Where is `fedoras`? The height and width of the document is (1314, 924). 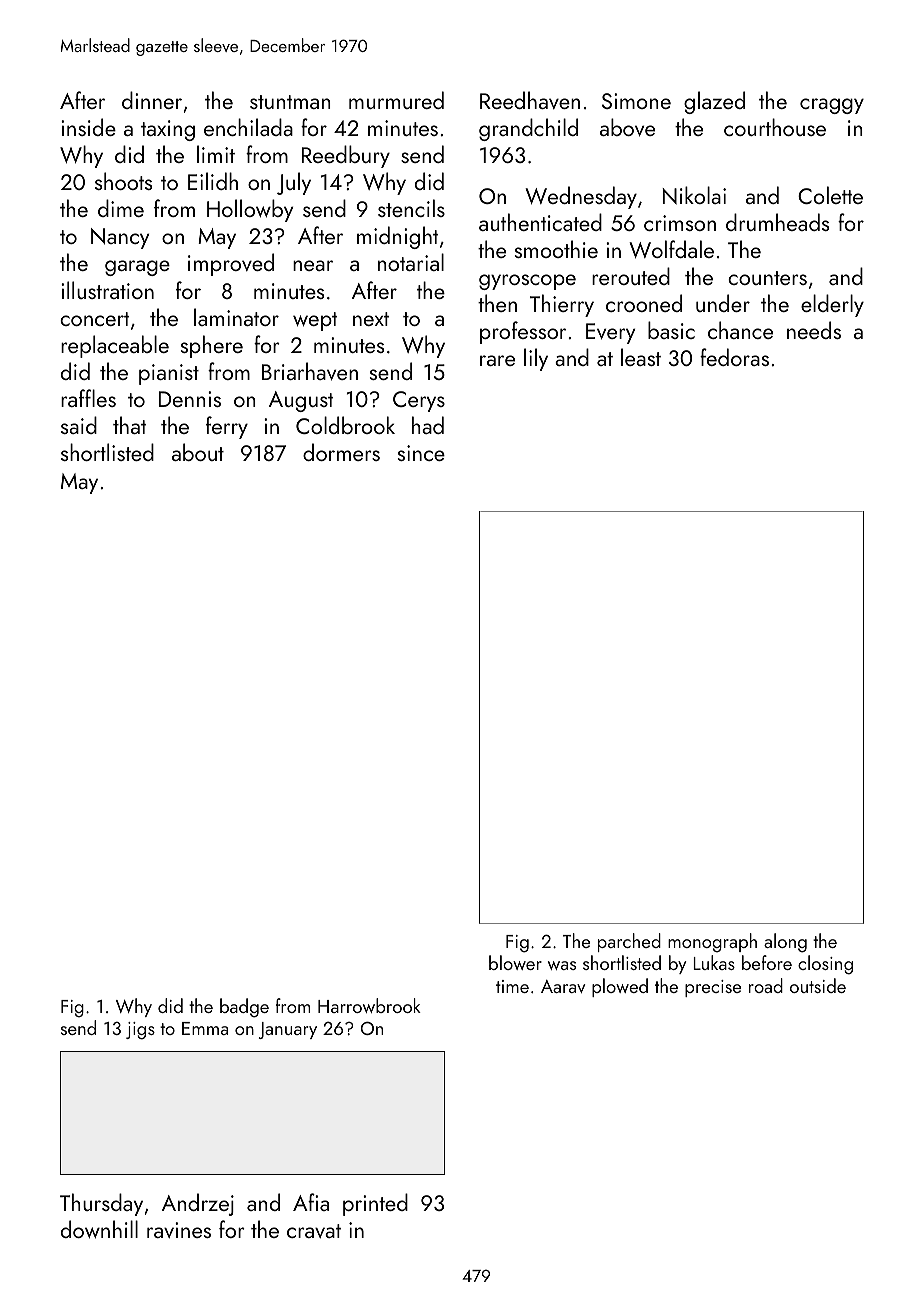
fedoras is located at coordinates (734, 357).
